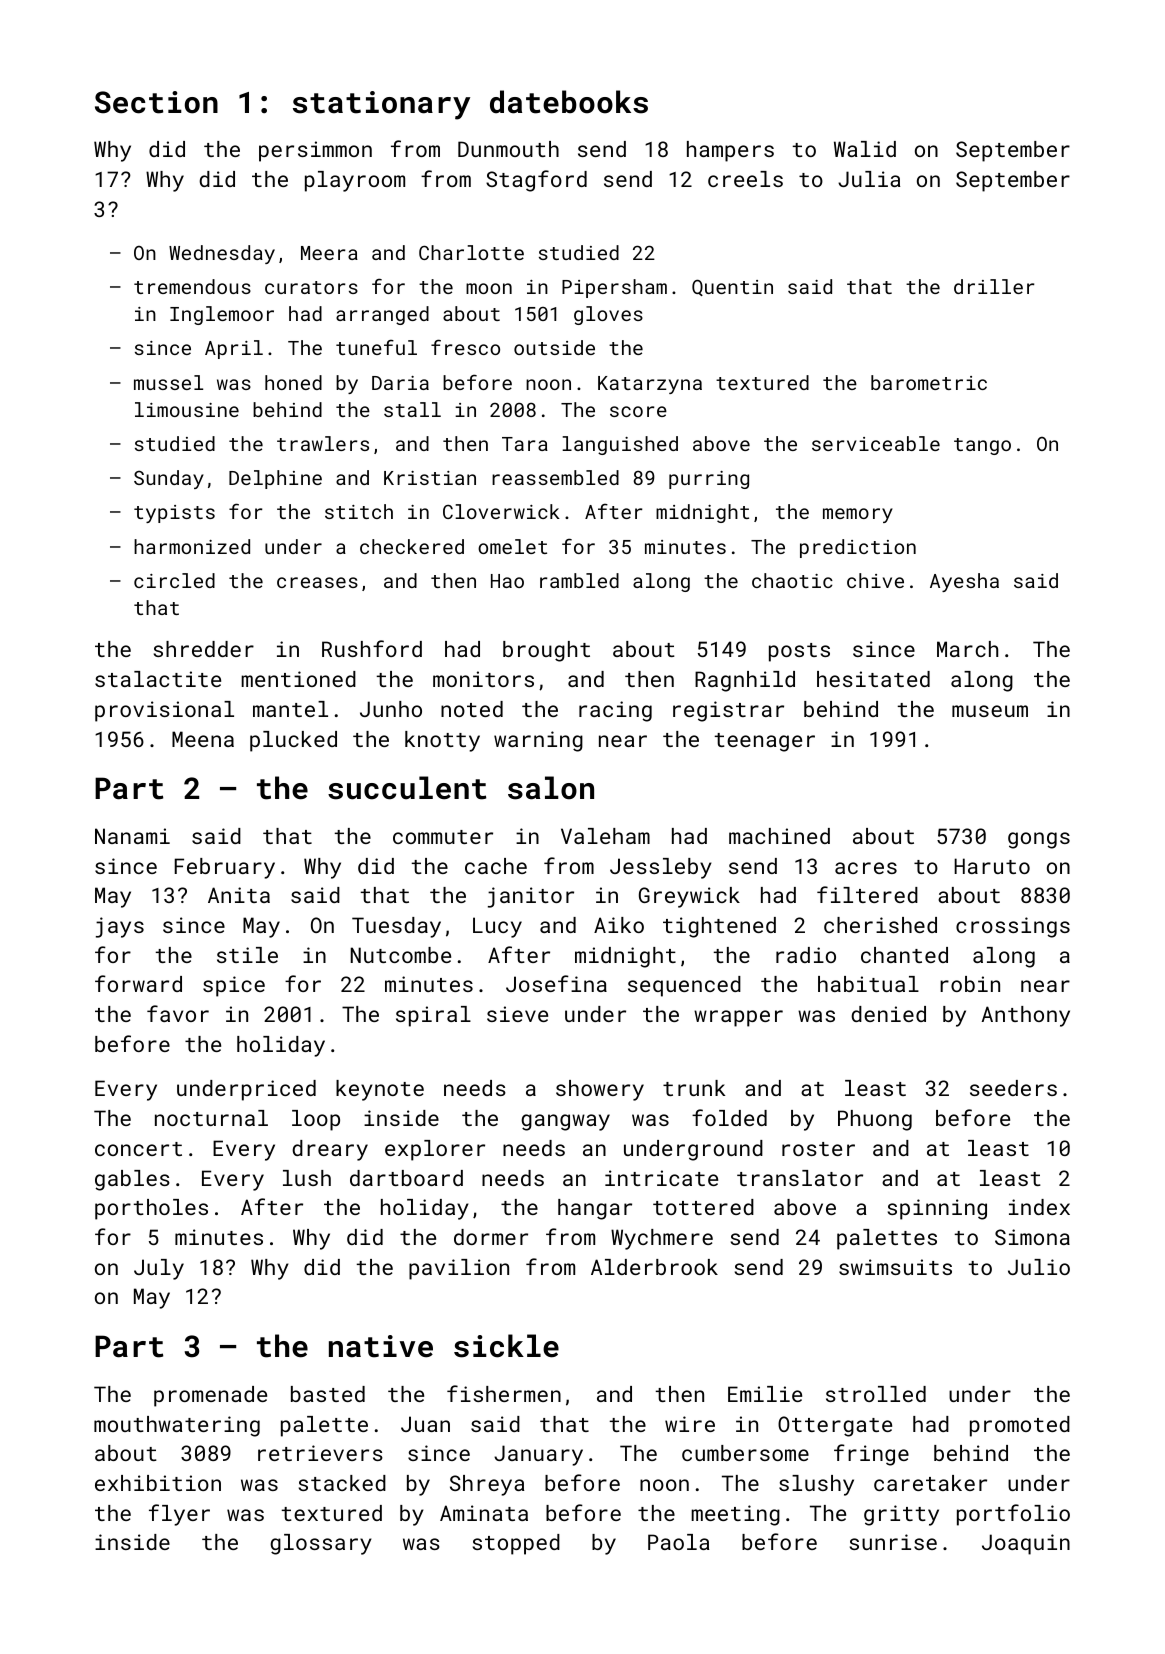 The width and height of the screenshot is (1165, 1654). What do you see at coordinates (516, 1544) in the screenshot?
I see `stopped` at bounding box center [516, 1544].
